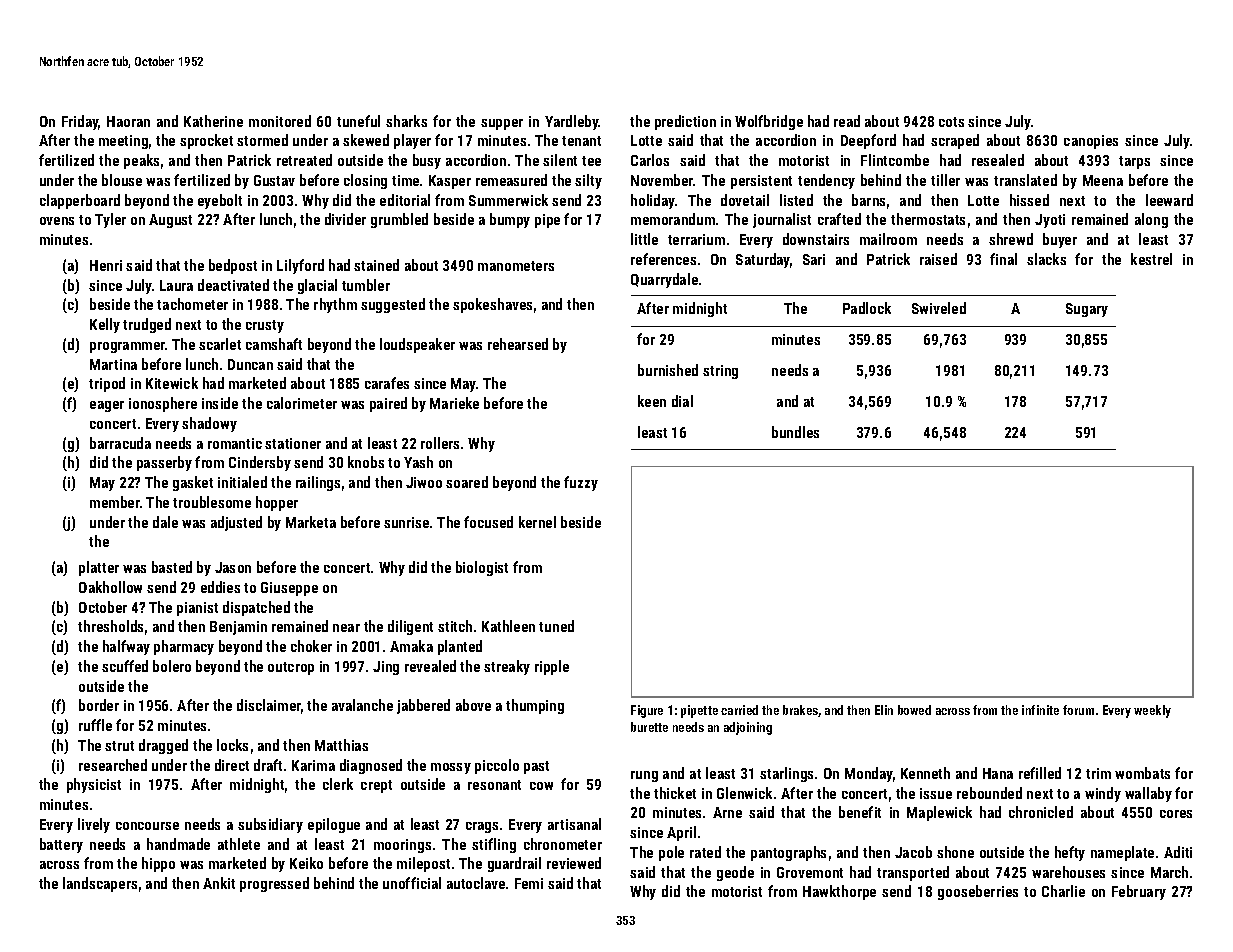 The width and height of the screenshot is (1233, 952). What do you see at coordinates (106, 265) in the screenshot?
I see `Henri` at bounding box center [106, 265].
